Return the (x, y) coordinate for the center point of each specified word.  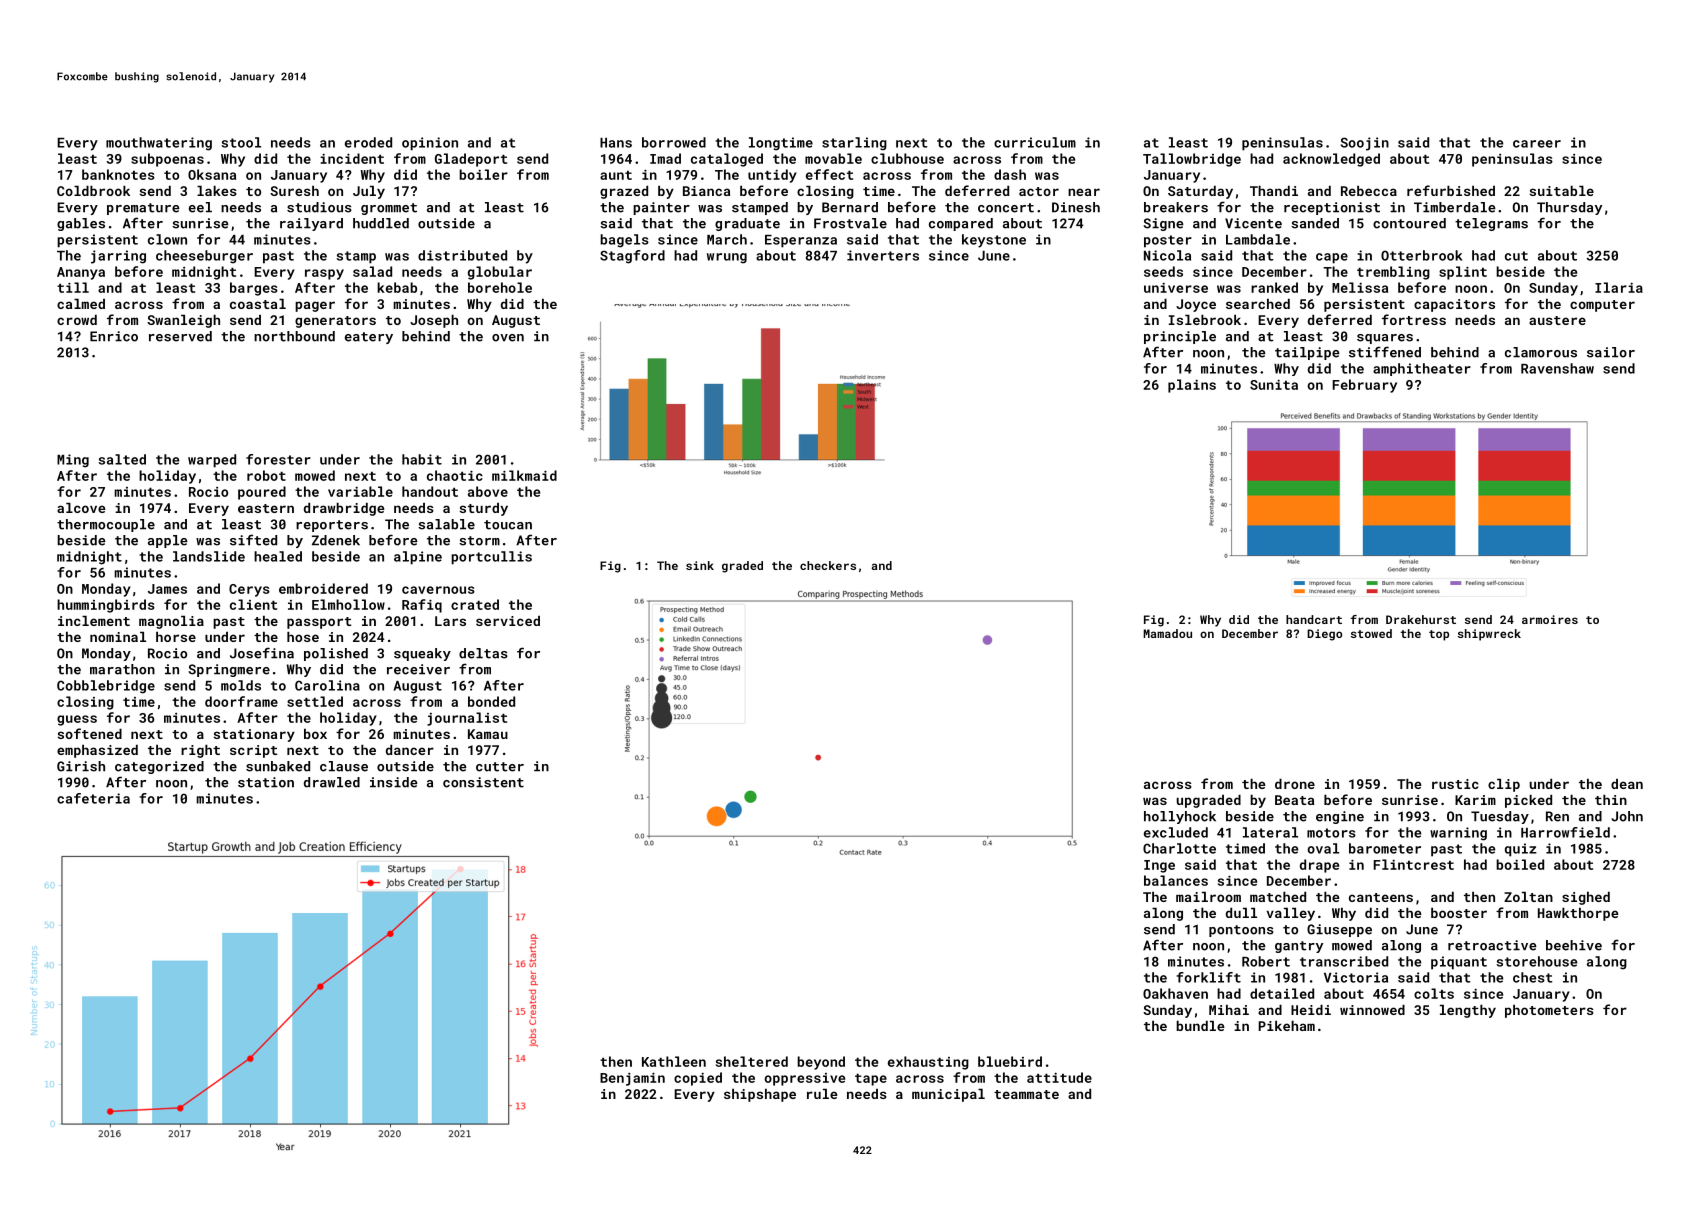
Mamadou (1167, 633)
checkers (828, 565)
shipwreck (1489, 635)
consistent (483, 782)
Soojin (1365, 144)
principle (1180, 337)
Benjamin (632, 1079)
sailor (1611, 352)
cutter (500, 767)
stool (241, 142)
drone (1295, 784)
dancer (410, 750)
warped (212, 461)
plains (1192, 386)
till (73, 287)
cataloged (727, 160)
